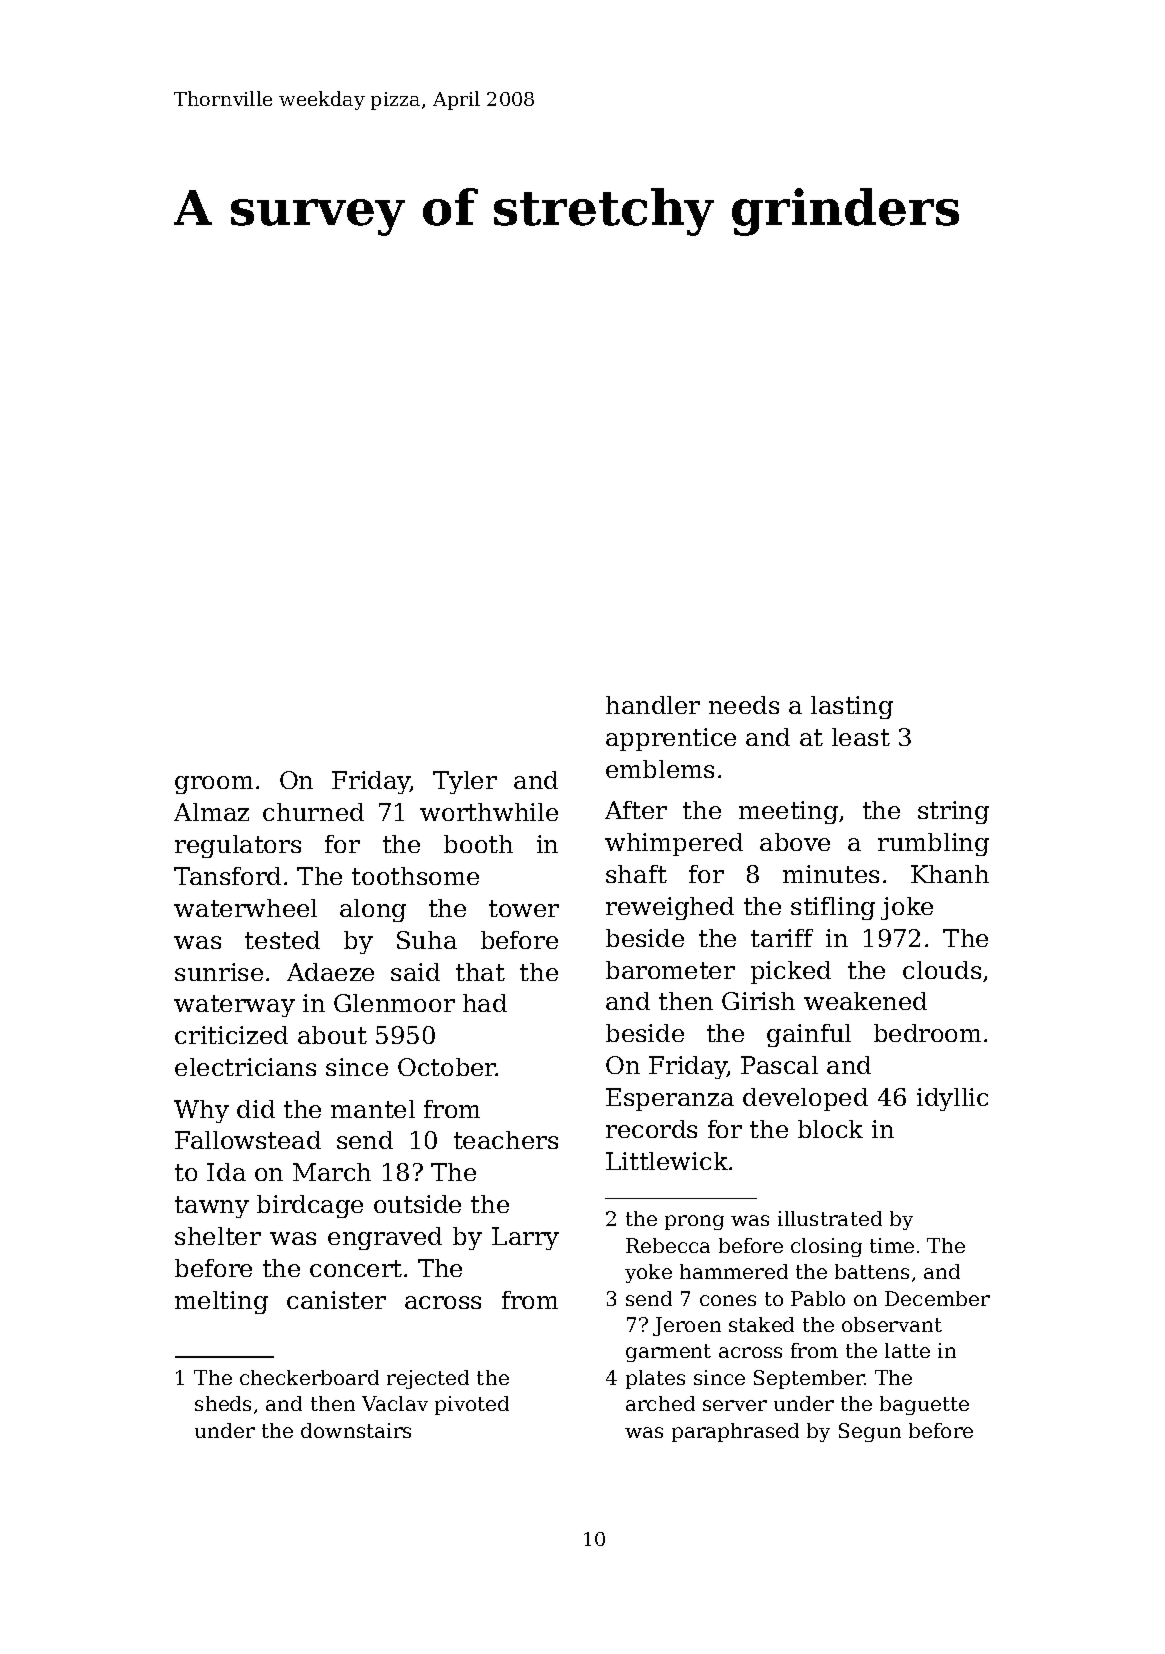 The width and height of the page is (1165, 1654). Describe the element at coordinates (830, 1218) in the page. I see `illustrated` at that location.
